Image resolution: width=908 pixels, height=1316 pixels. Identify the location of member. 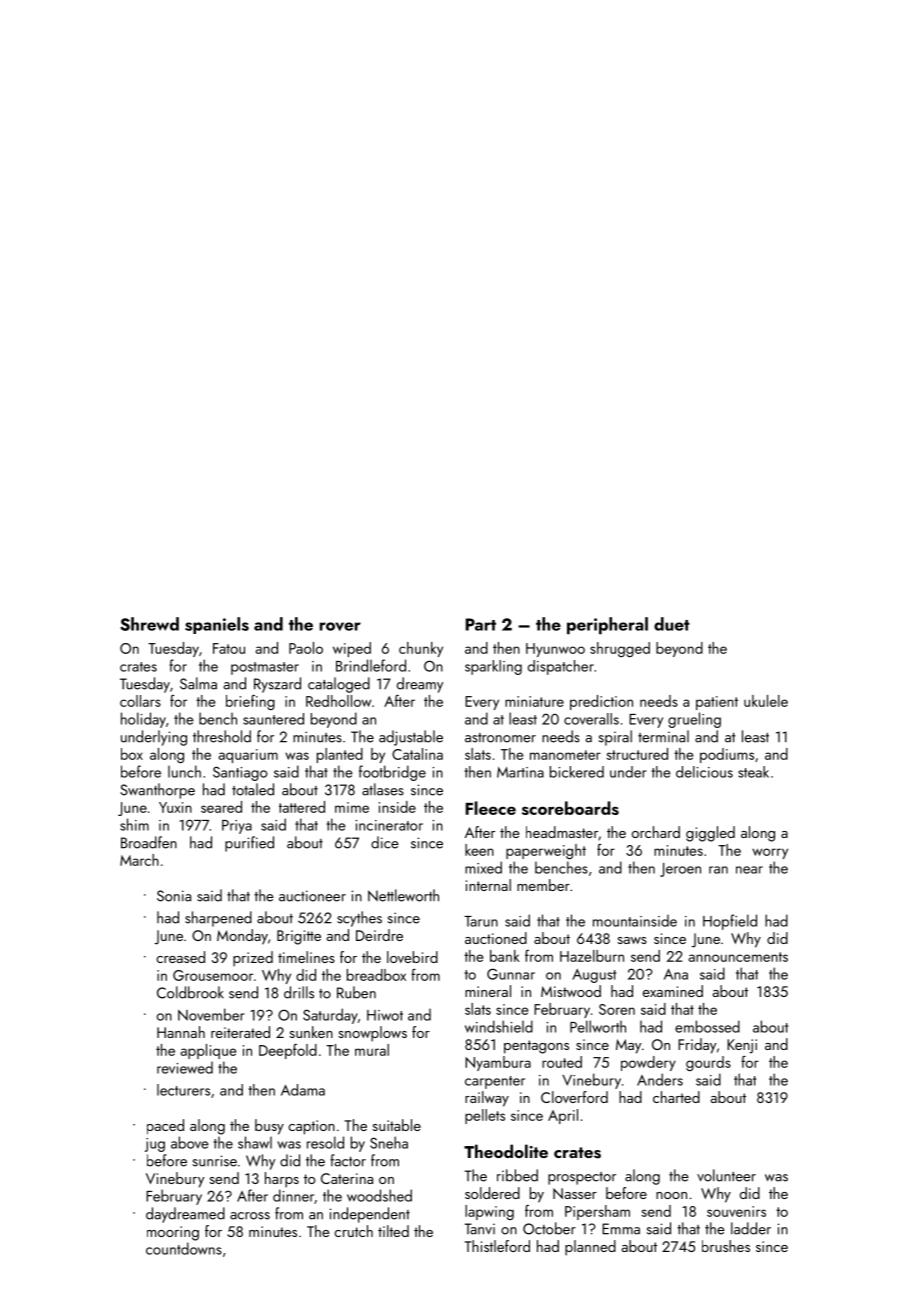
(543, 885).
